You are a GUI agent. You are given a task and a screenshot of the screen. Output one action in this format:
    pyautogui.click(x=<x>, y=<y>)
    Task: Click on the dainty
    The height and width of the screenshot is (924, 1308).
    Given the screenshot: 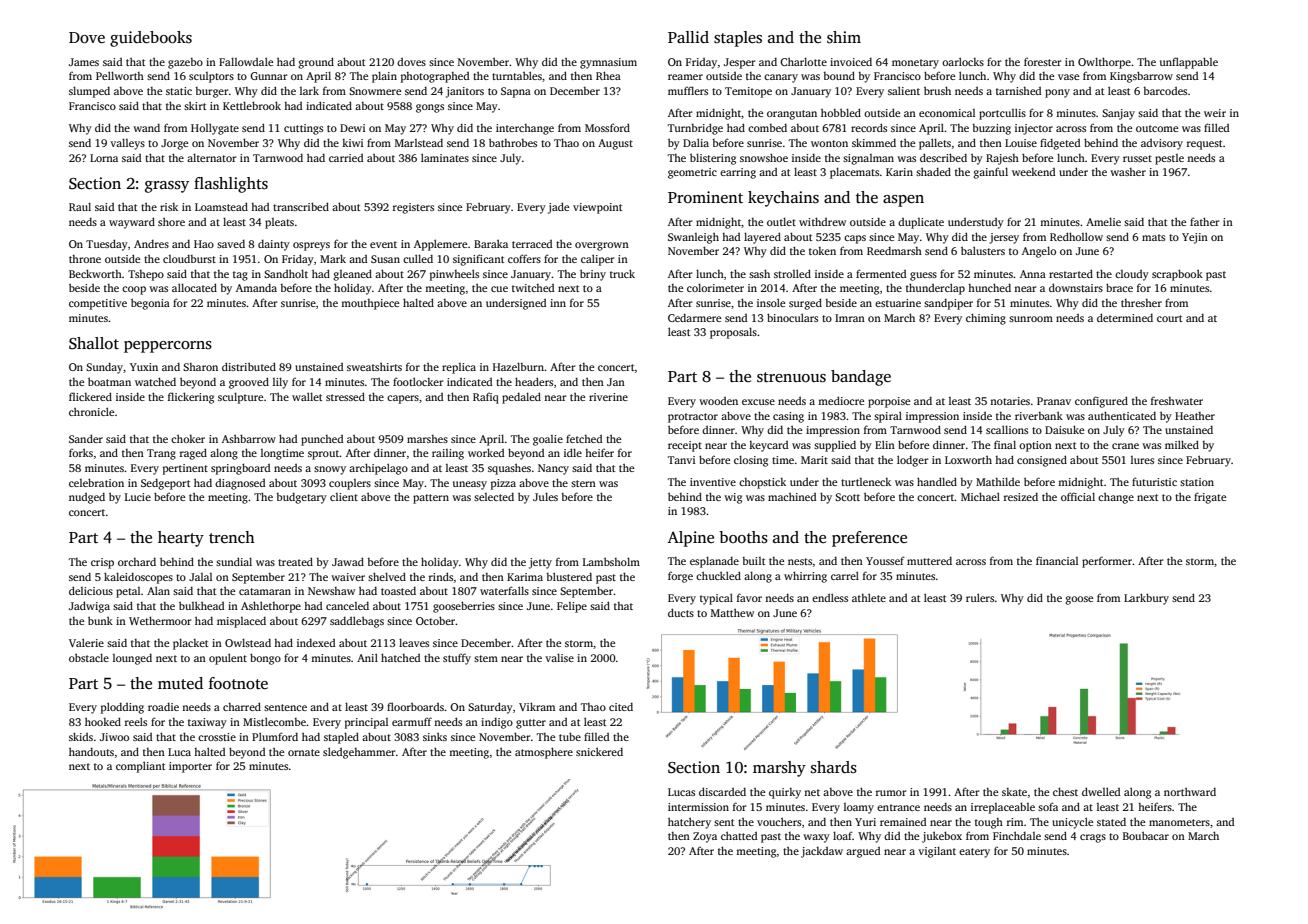 What is the action you would take?
    pyautogui.click(x=274, y=245)
